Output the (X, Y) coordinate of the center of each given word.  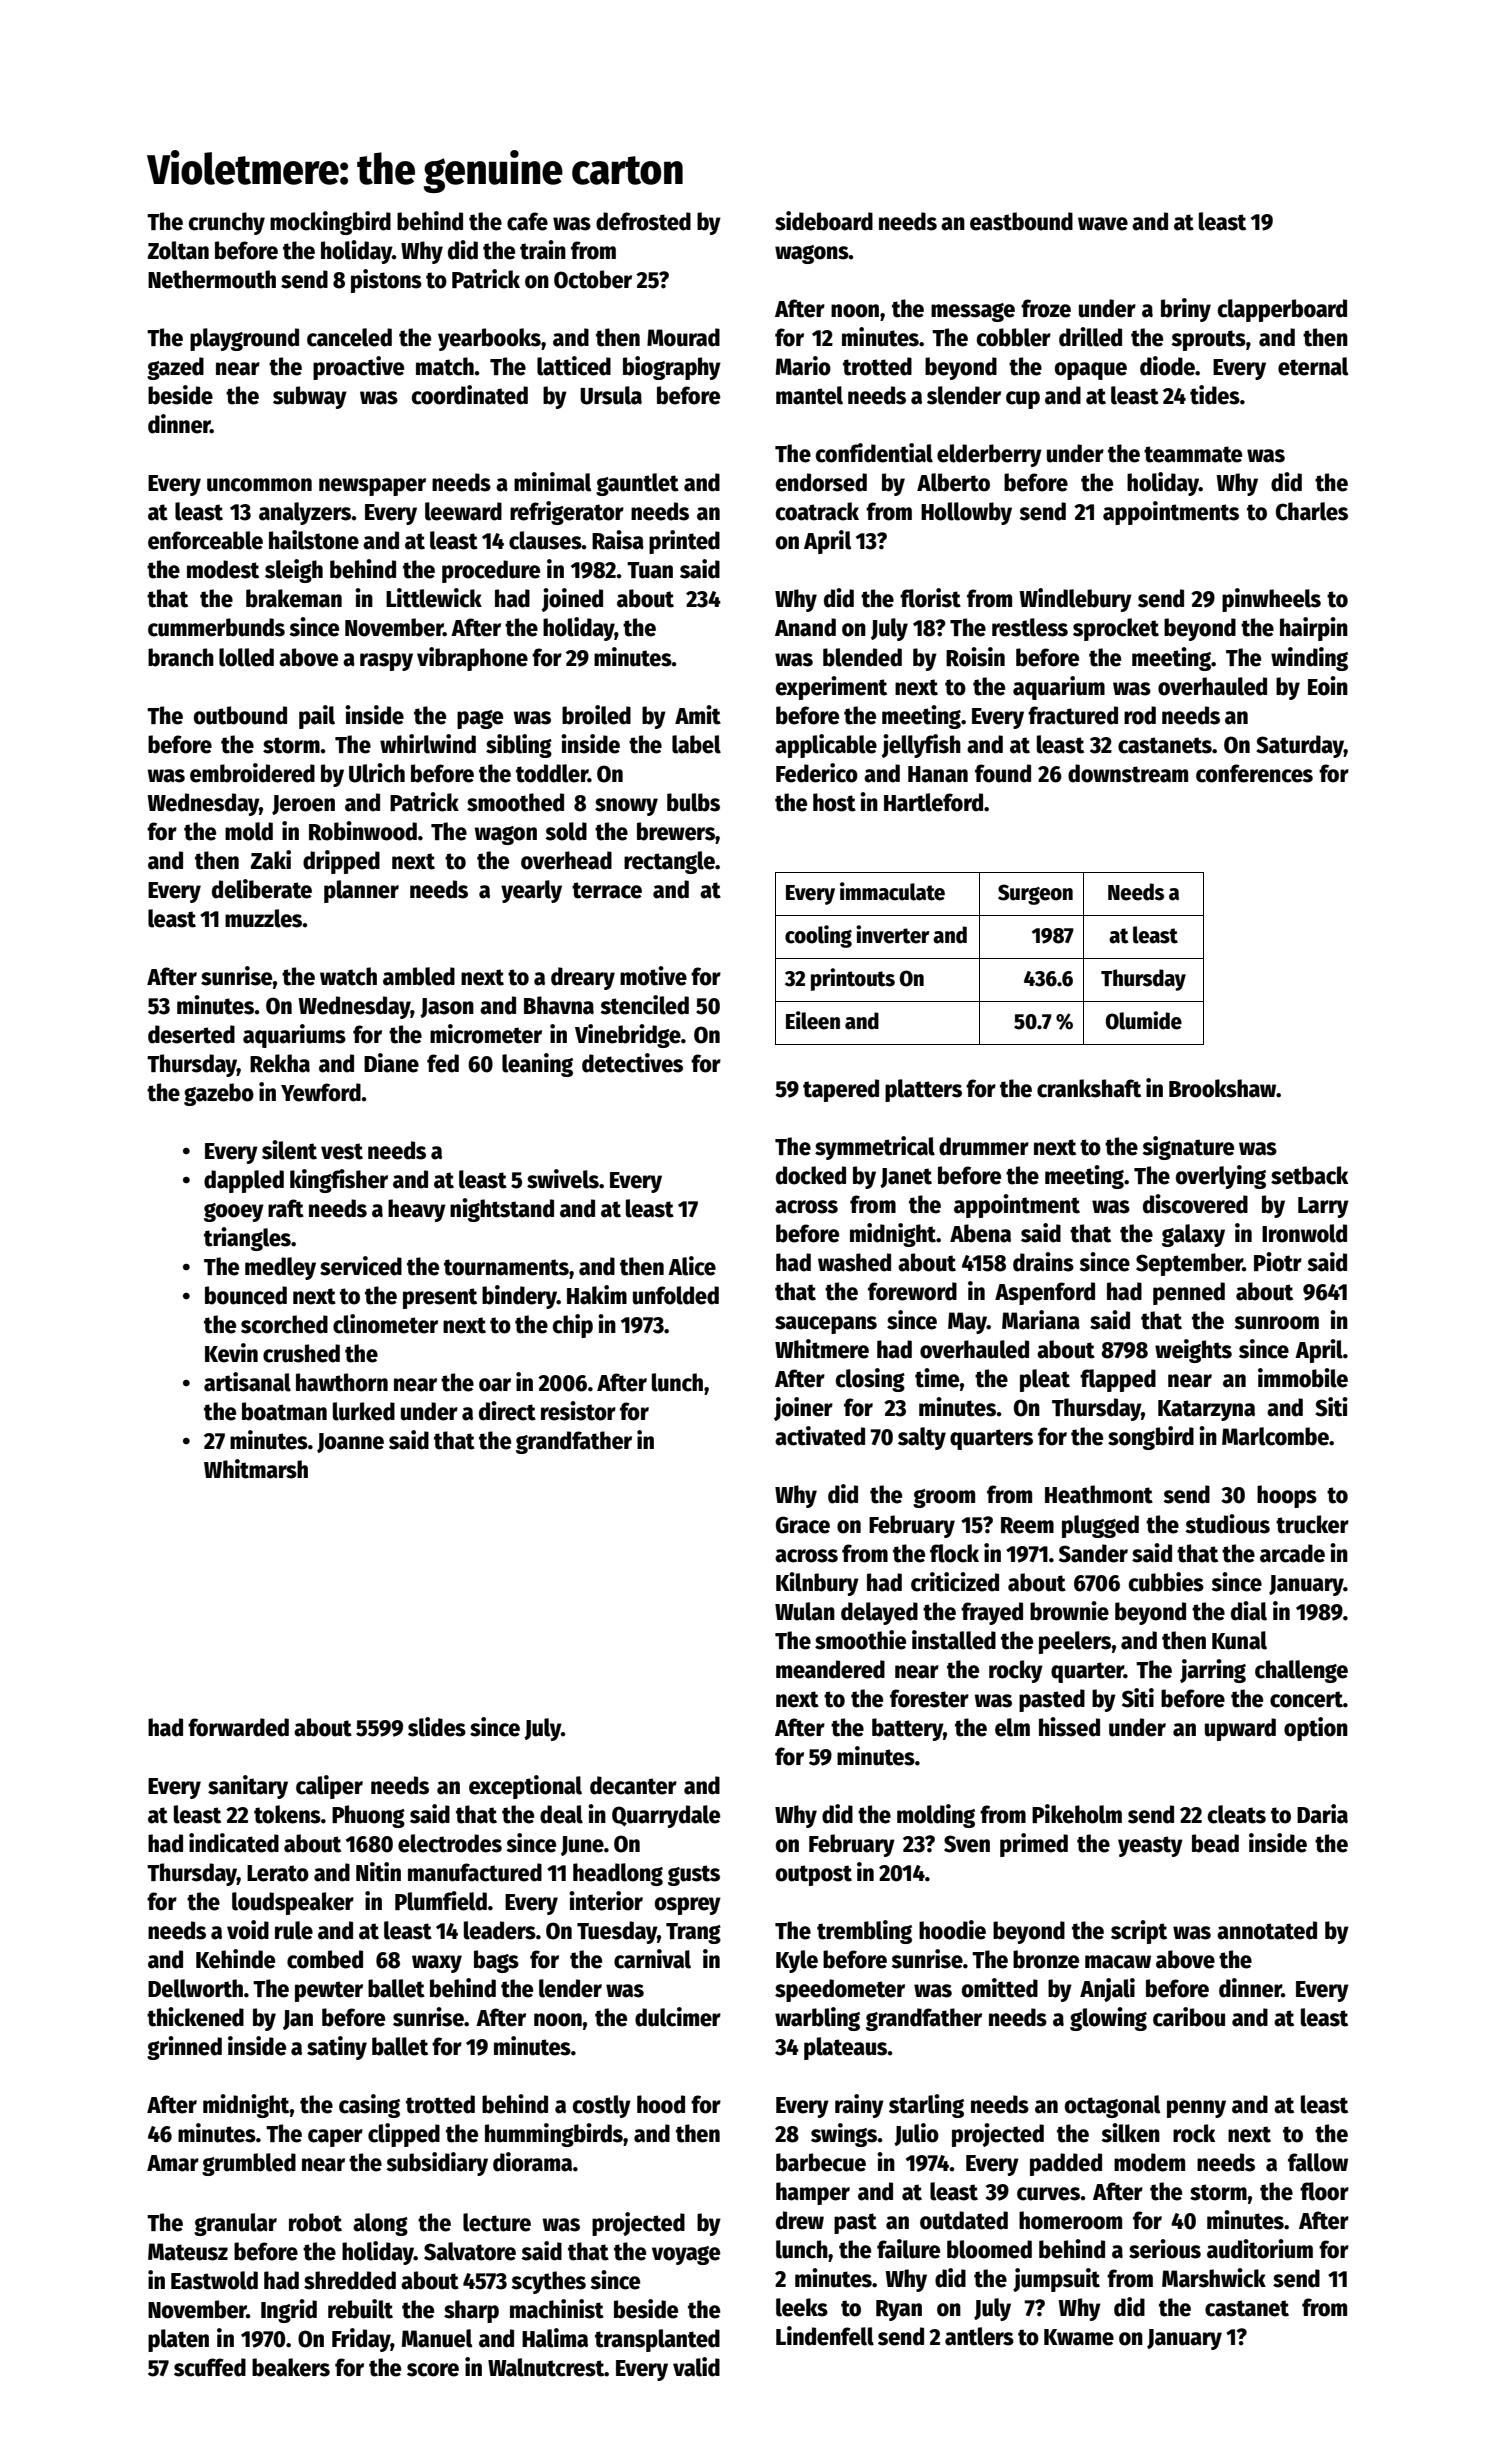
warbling (817, 2019)
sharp (471, 2311)
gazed (175, 368)
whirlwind (428, 744)
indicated (234, 1843)
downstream (1128, 773)
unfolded (676, 1295)
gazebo (219, 1094)
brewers (676, 831)
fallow (1318, 2162)
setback (1309, 1175)
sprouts (1208, 340)
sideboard (824, 221)
